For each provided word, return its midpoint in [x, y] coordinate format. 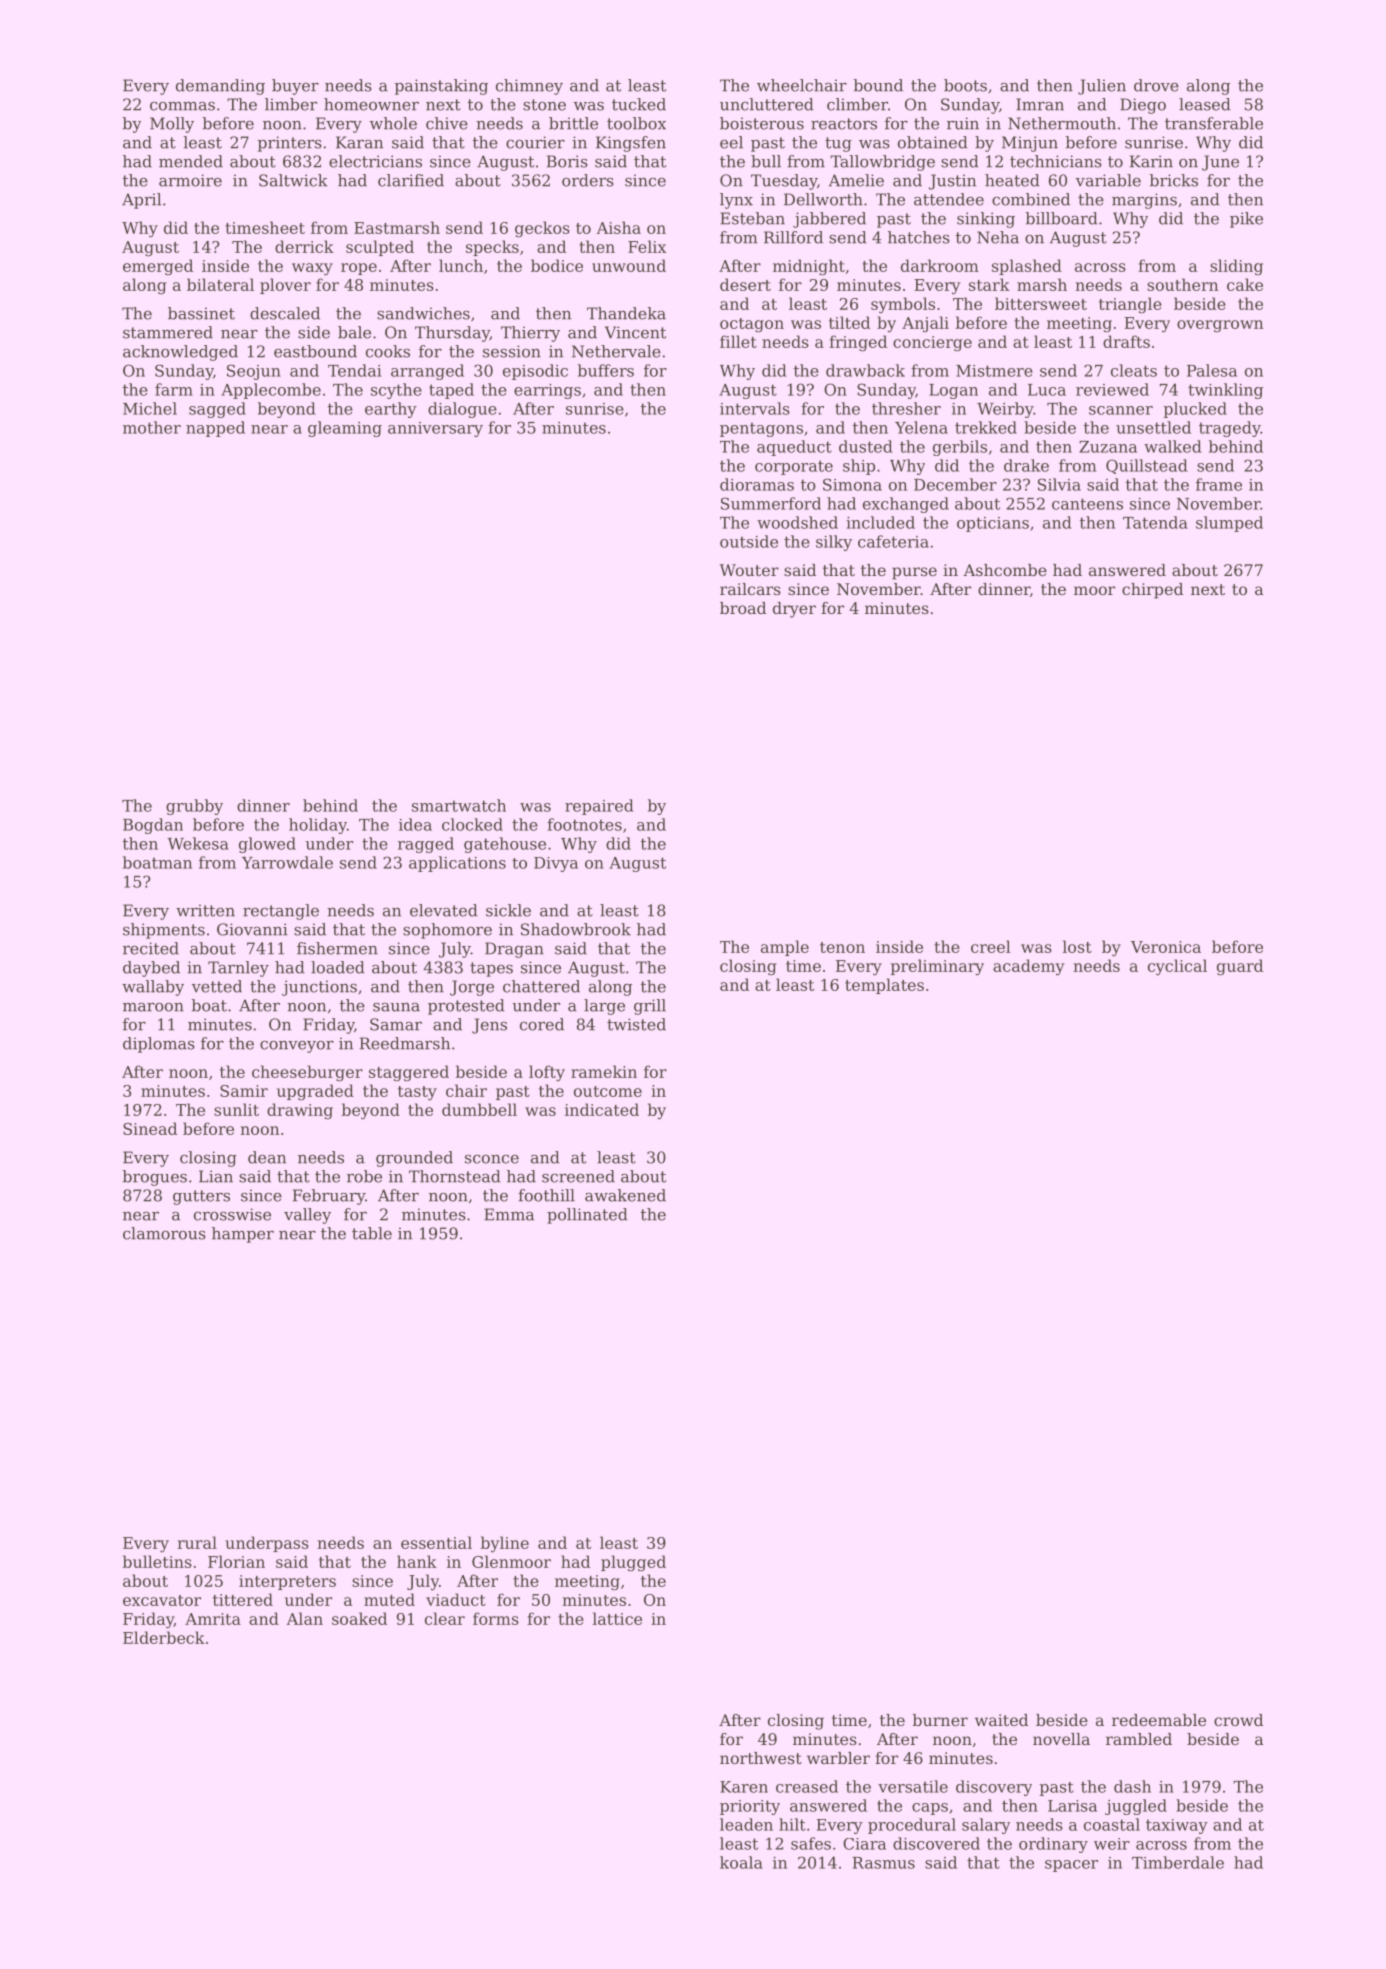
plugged [633, 1563]
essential [436, 1542]
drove [1156, 85]
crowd [1238, 1720]
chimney [529, 87]
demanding [220, 87]
